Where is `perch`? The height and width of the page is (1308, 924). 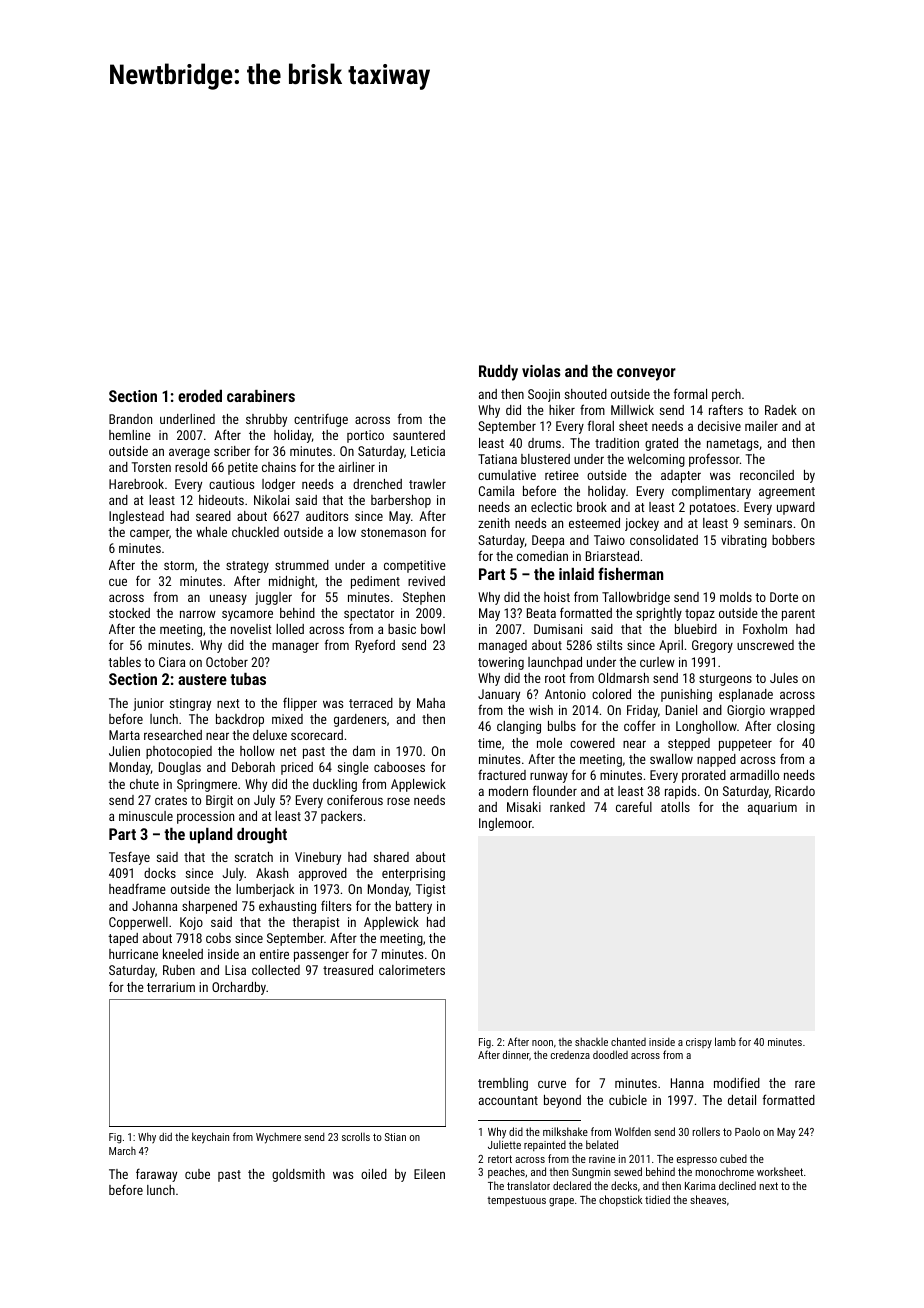
perch is located at coordinates (726, 395).
